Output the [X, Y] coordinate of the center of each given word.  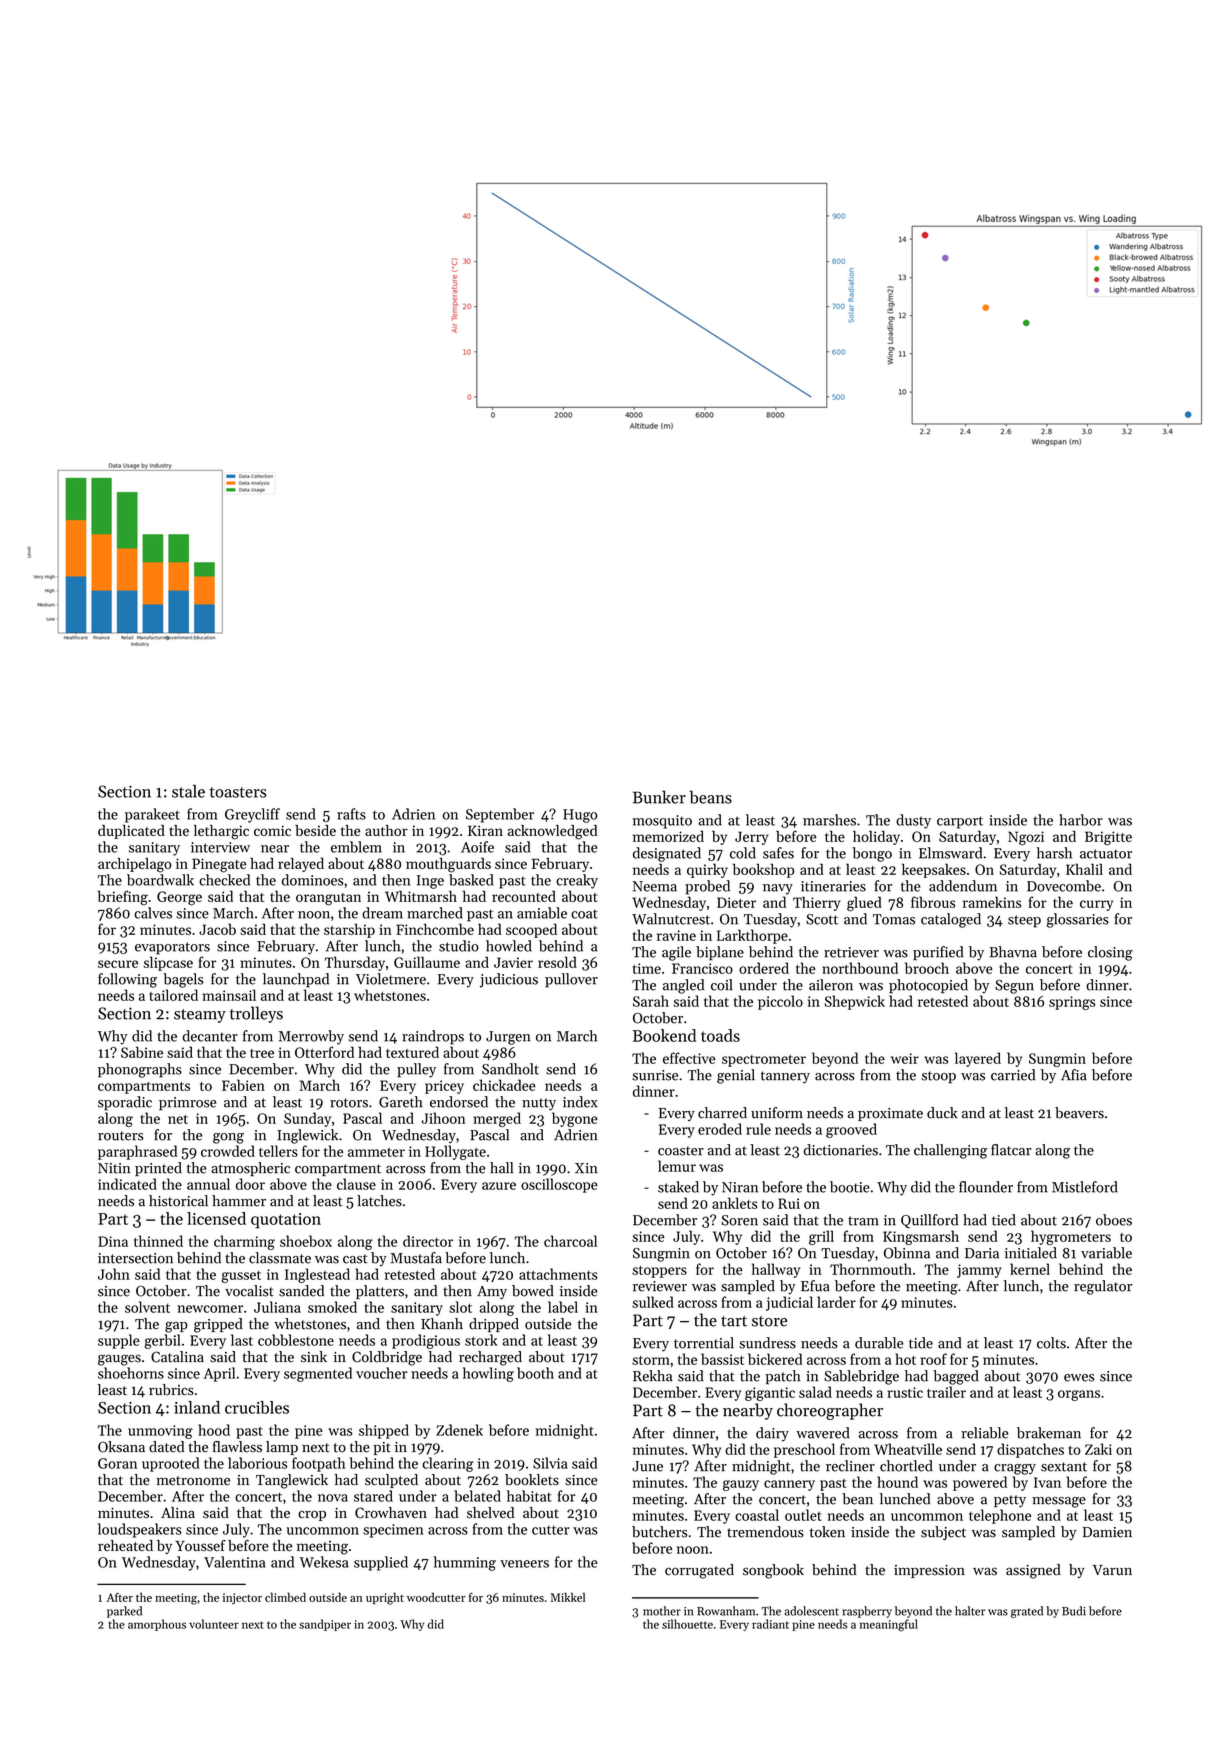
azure [499, 1186]
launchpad [296, 980]
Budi [1074, 1611]
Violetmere [391, 979]
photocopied [928, 986]
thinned [158, 1241]
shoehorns [131, 1373]
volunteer [214, 1624]
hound [897, 1482]
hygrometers [1071, 1237]
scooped [531, 930]
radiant [770, 1624]
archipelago [135, 865]
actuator [1106, 854]
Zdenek [459, 1430]
